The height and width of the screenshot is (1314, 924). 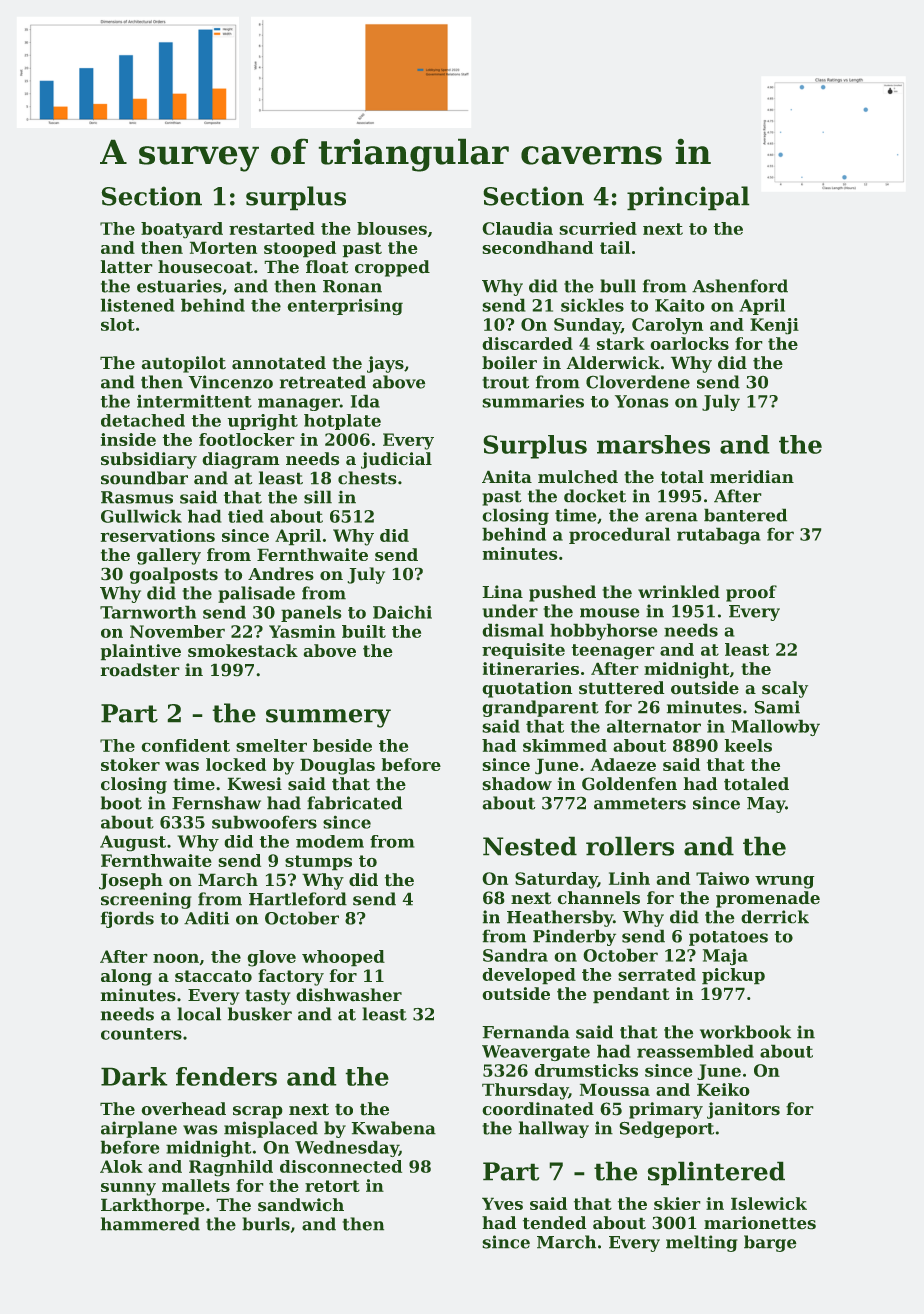 I want to click on confident, so click(x=186, y=745).
